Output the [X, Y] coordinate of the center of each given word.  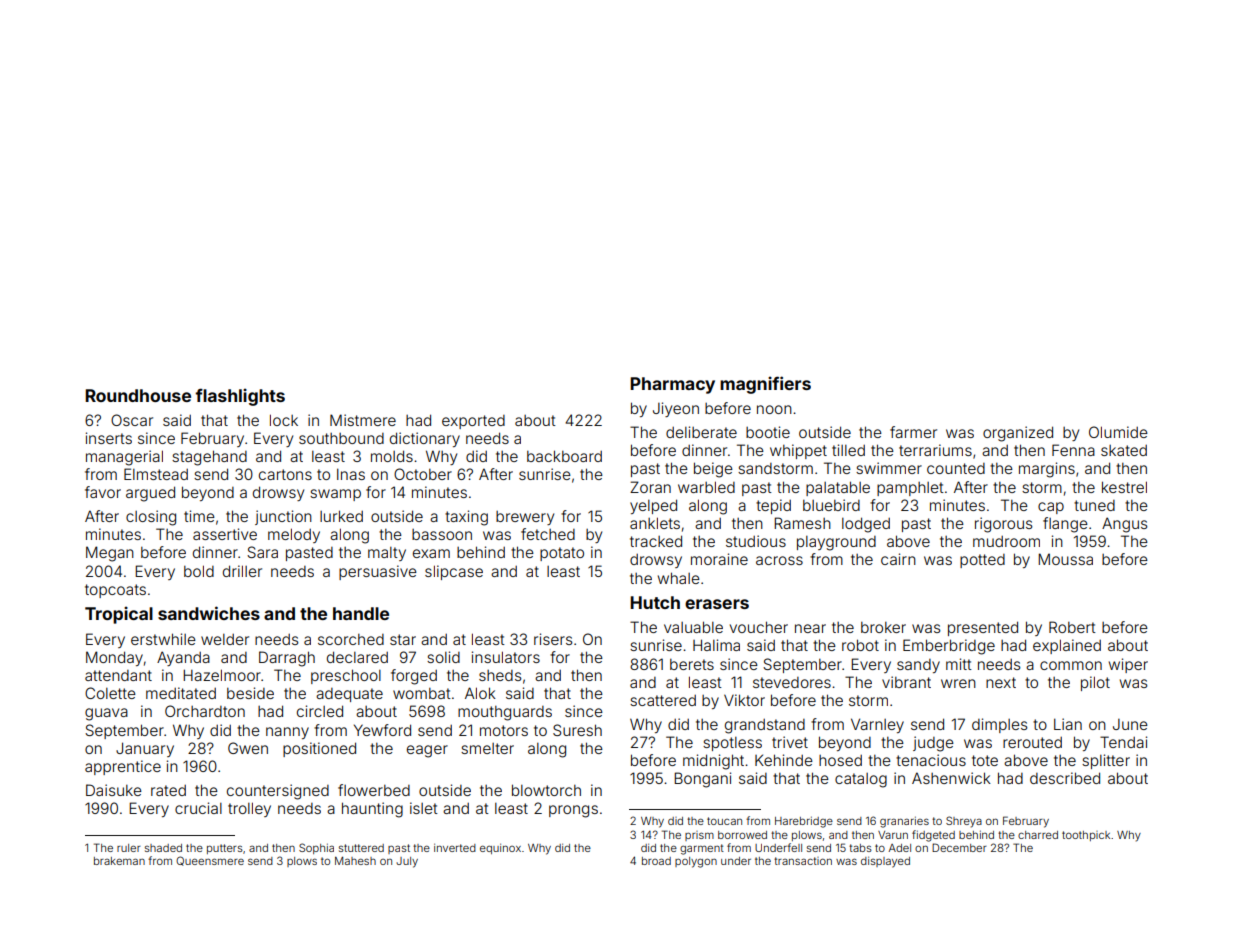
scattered [663, 700]
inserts [109, 438]
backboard [564, 456]
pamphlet [910, 489]
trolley [249, 809]
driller [242, 571]
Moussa [1065, 559]
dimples [999, 725]
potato [562, 554]
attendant [118, 675]
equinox [500, 849]
